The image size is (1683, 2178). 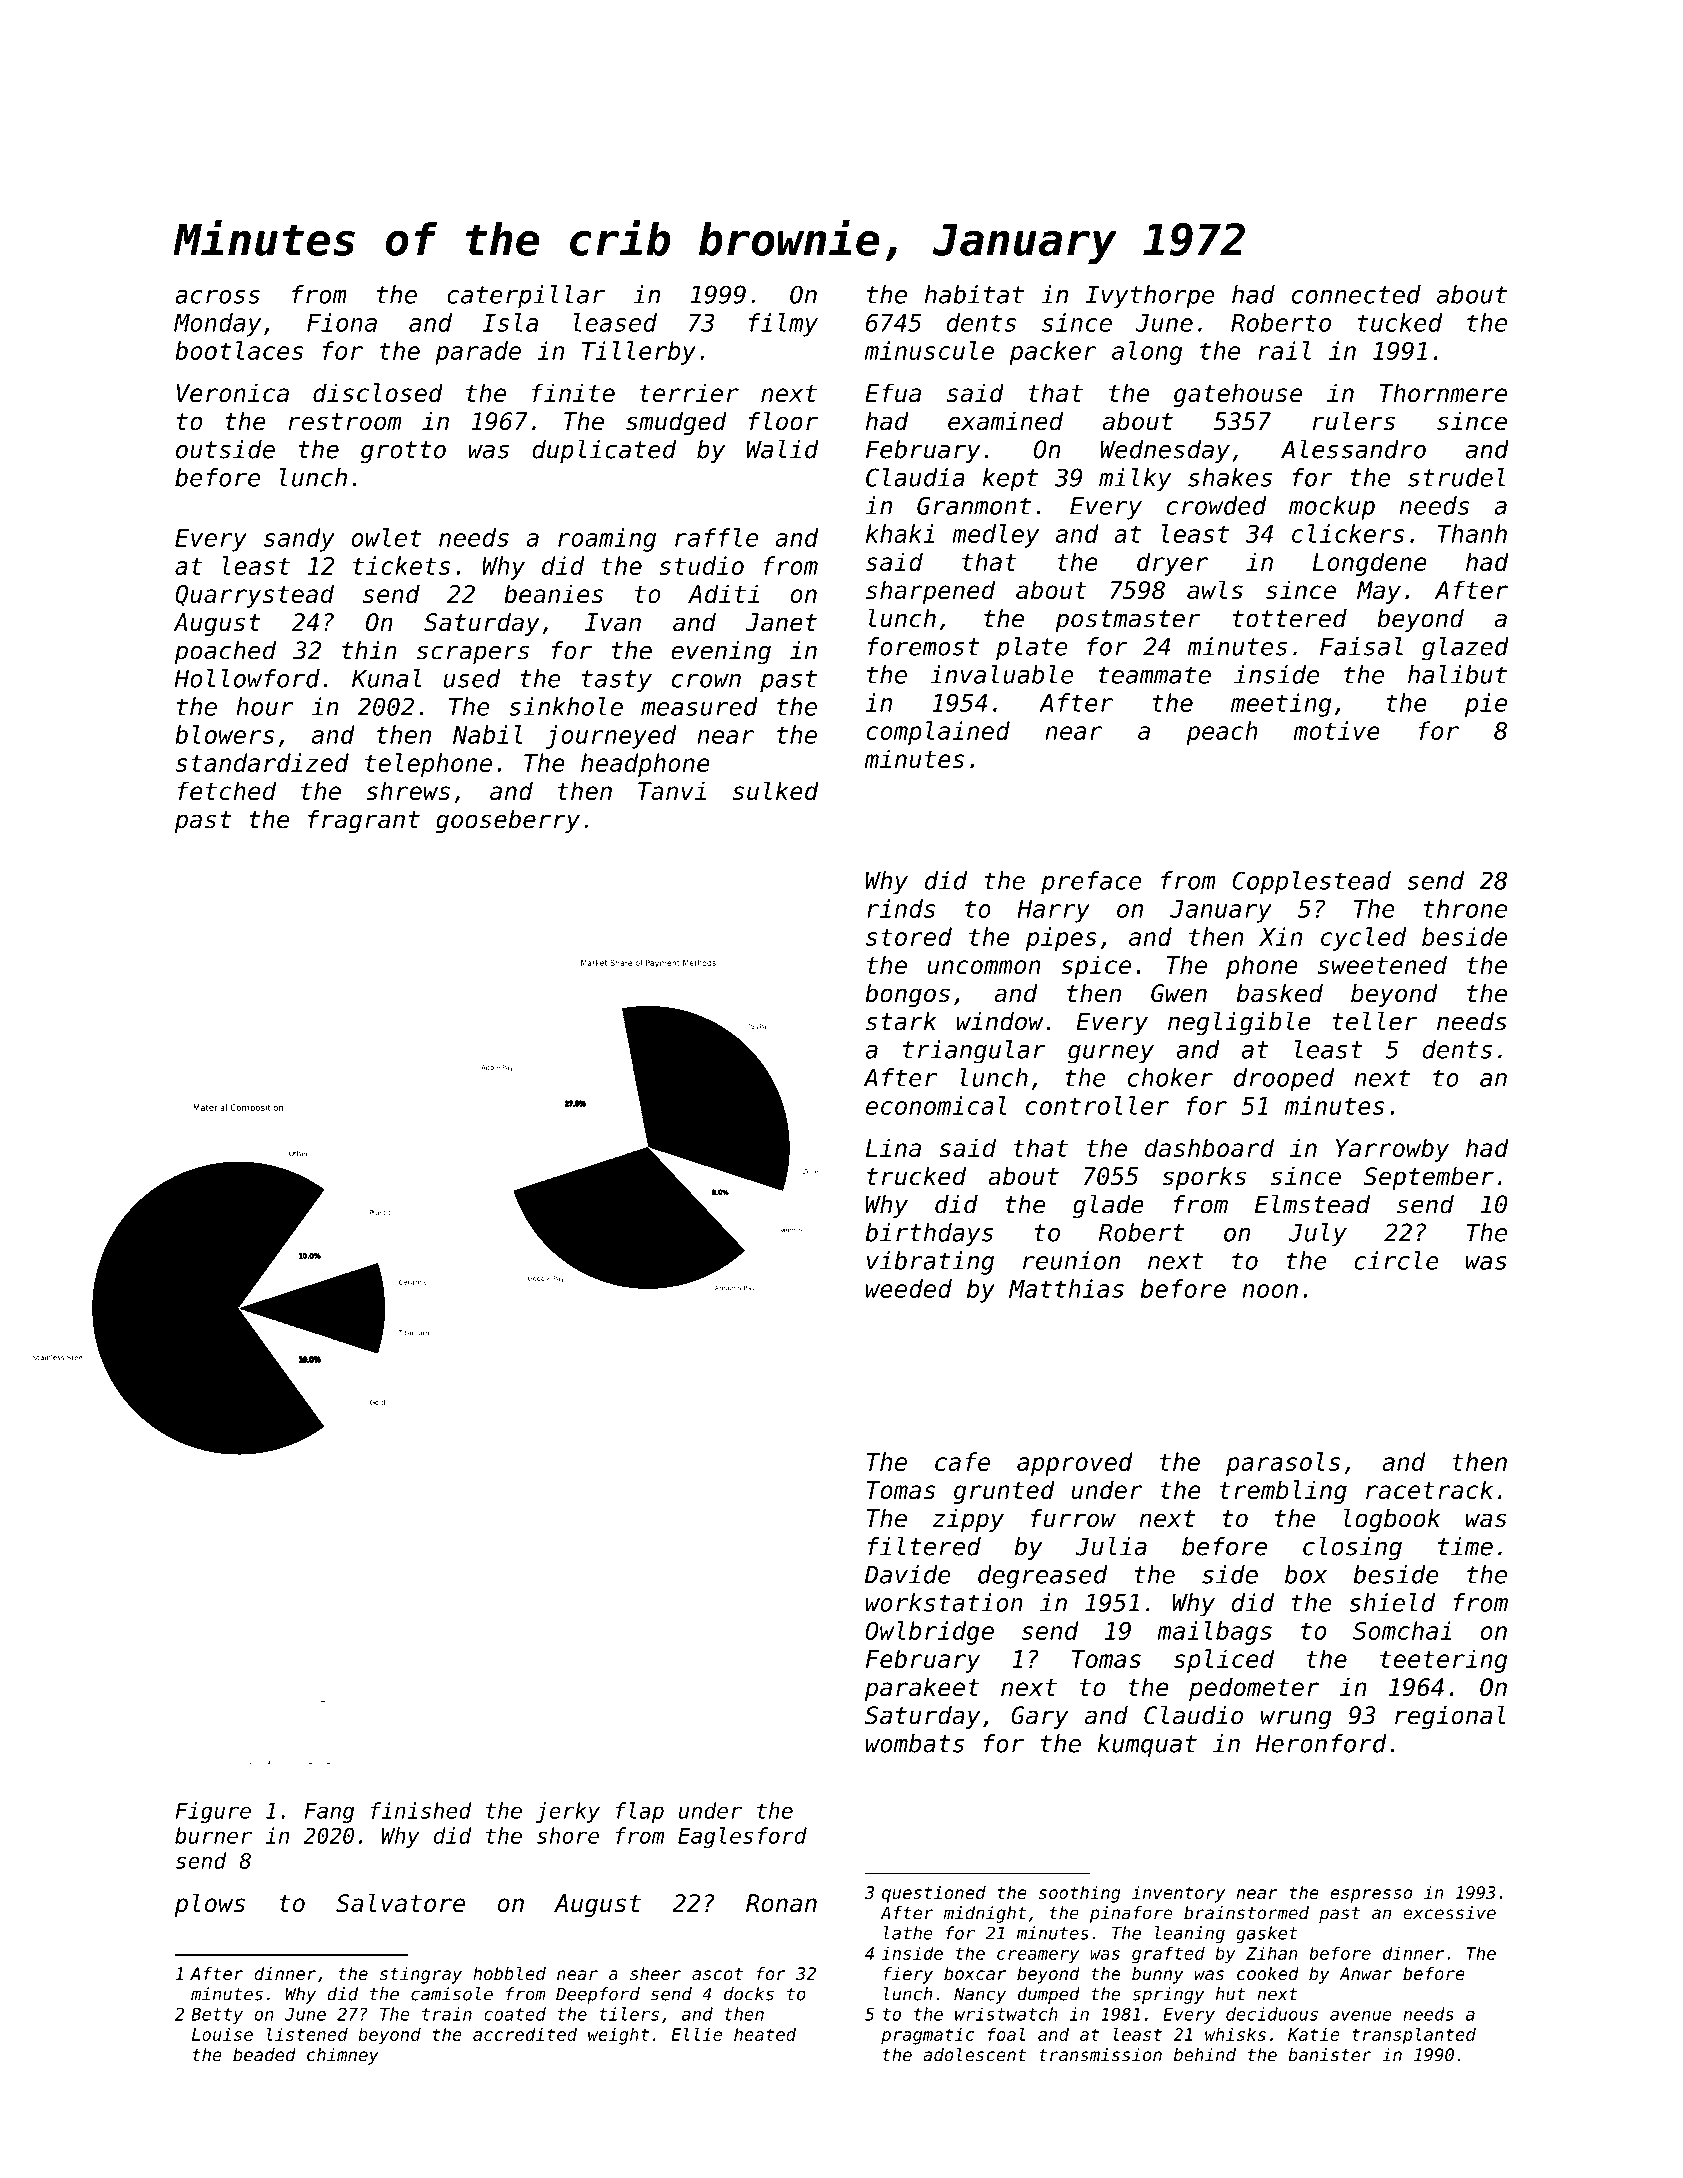 What do you see at coordinates (1205, 2055) in the document?
I see `behind` at bounding box center [1205, 2055].
